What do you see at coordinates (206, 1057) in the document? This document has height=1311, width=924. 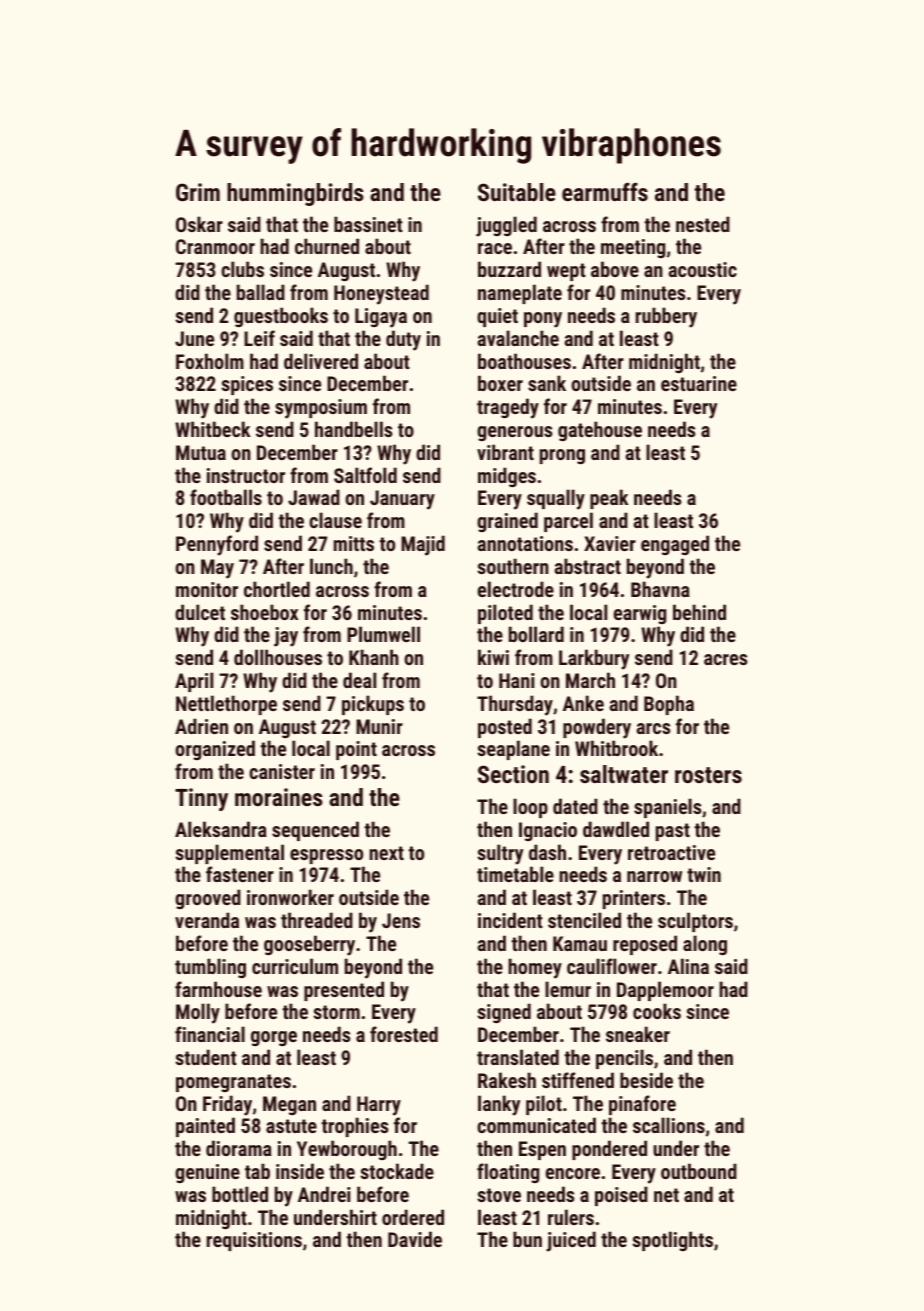 I see `student` at bounding box center [206, 1057].
